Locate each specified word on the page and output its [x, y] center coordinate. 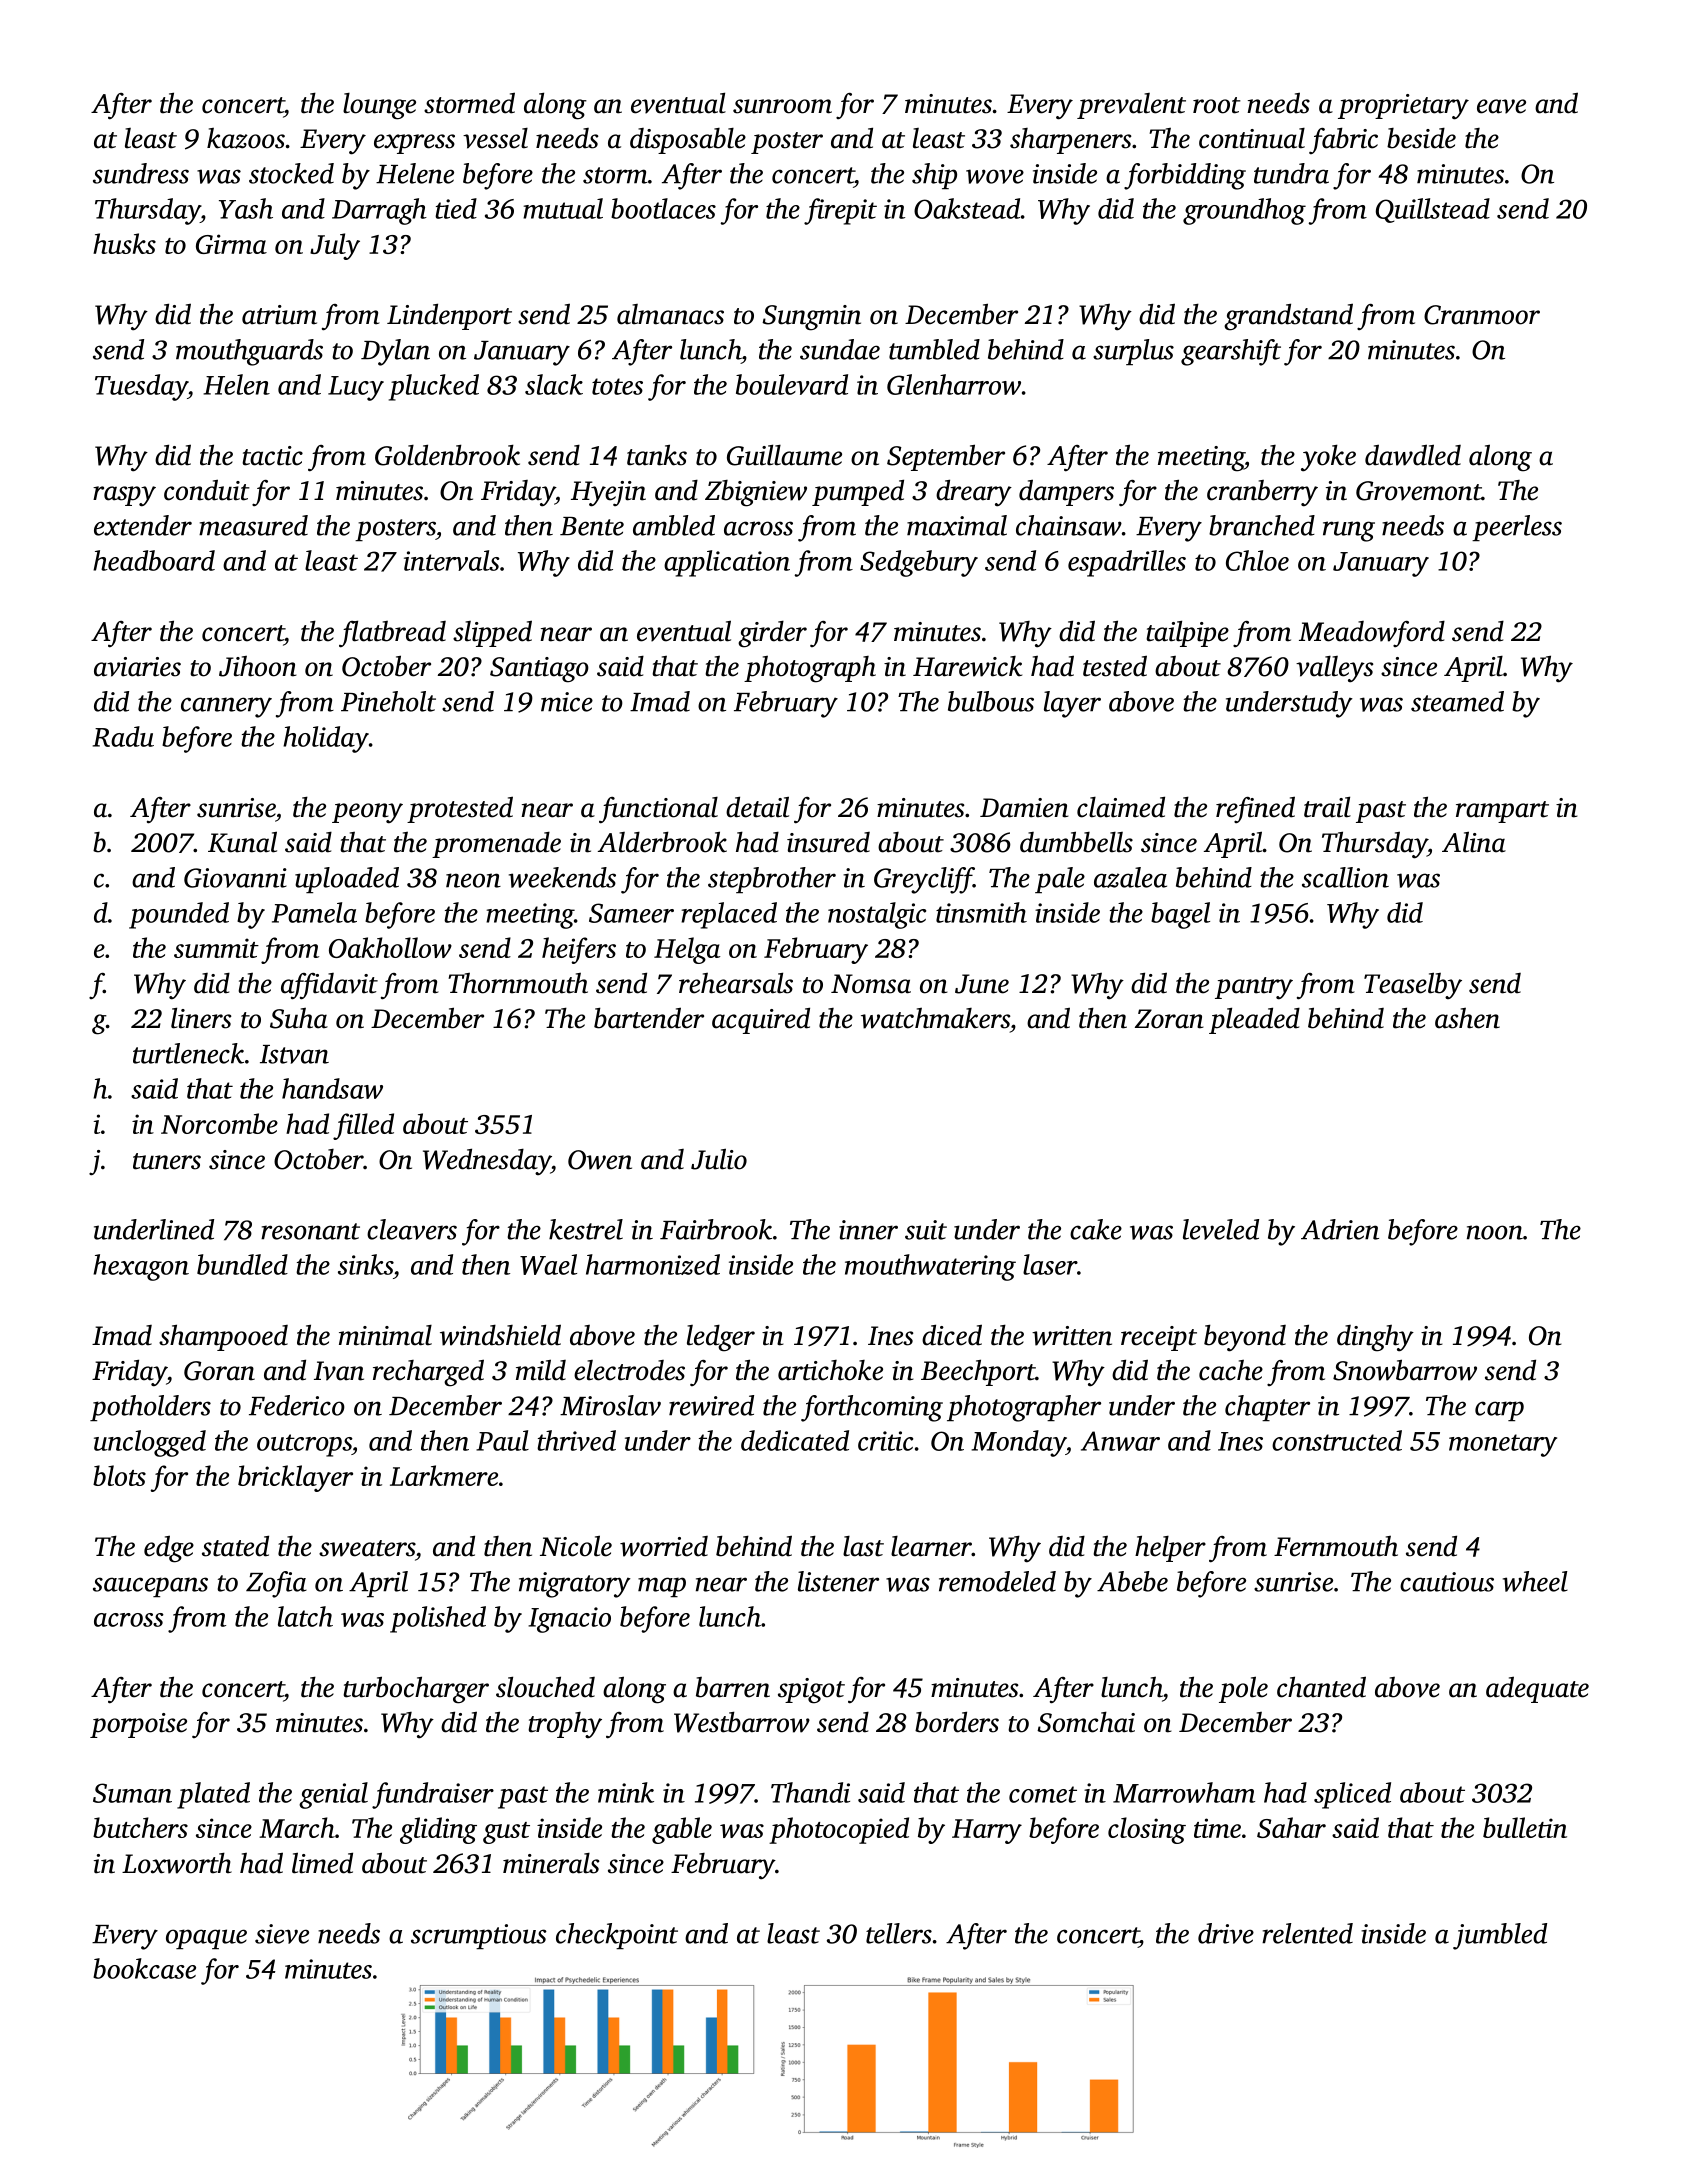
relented [1307, 1933]
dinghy [1375, 1338]
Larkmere [444, 1475]
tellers [899, 1933]
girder [772, 634]
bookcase [144, 1968]
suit [926, 1230]
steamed [1457, 701]
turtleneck [188, 1053]
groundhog [1244, 211]
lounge [379, 106]
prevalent [1131, 106]
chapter [1267, 1408]
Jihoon [258, 666]
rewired [711, 1405]
